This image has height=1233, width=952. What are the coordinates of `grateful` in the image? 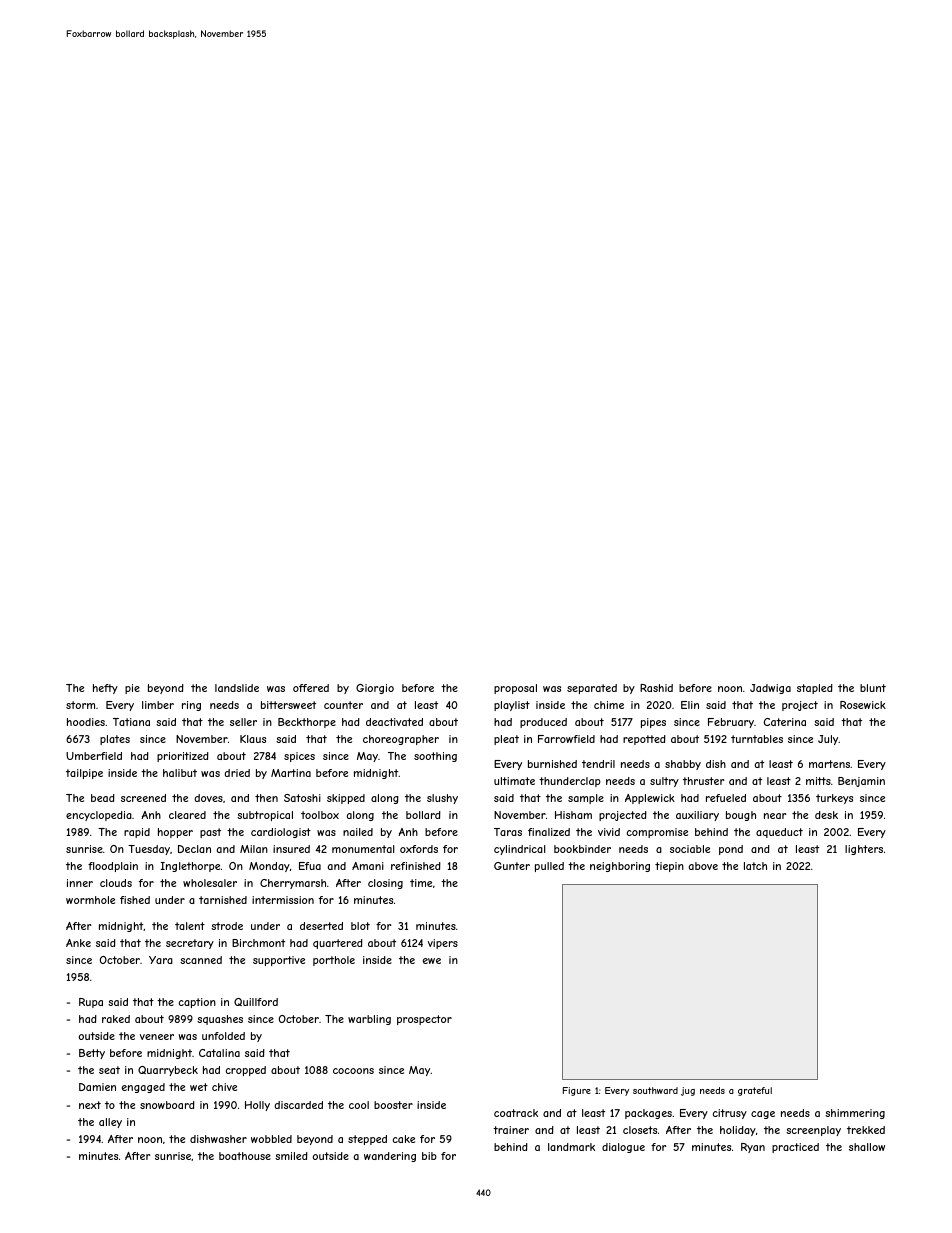 It's located at (755, 1091).
